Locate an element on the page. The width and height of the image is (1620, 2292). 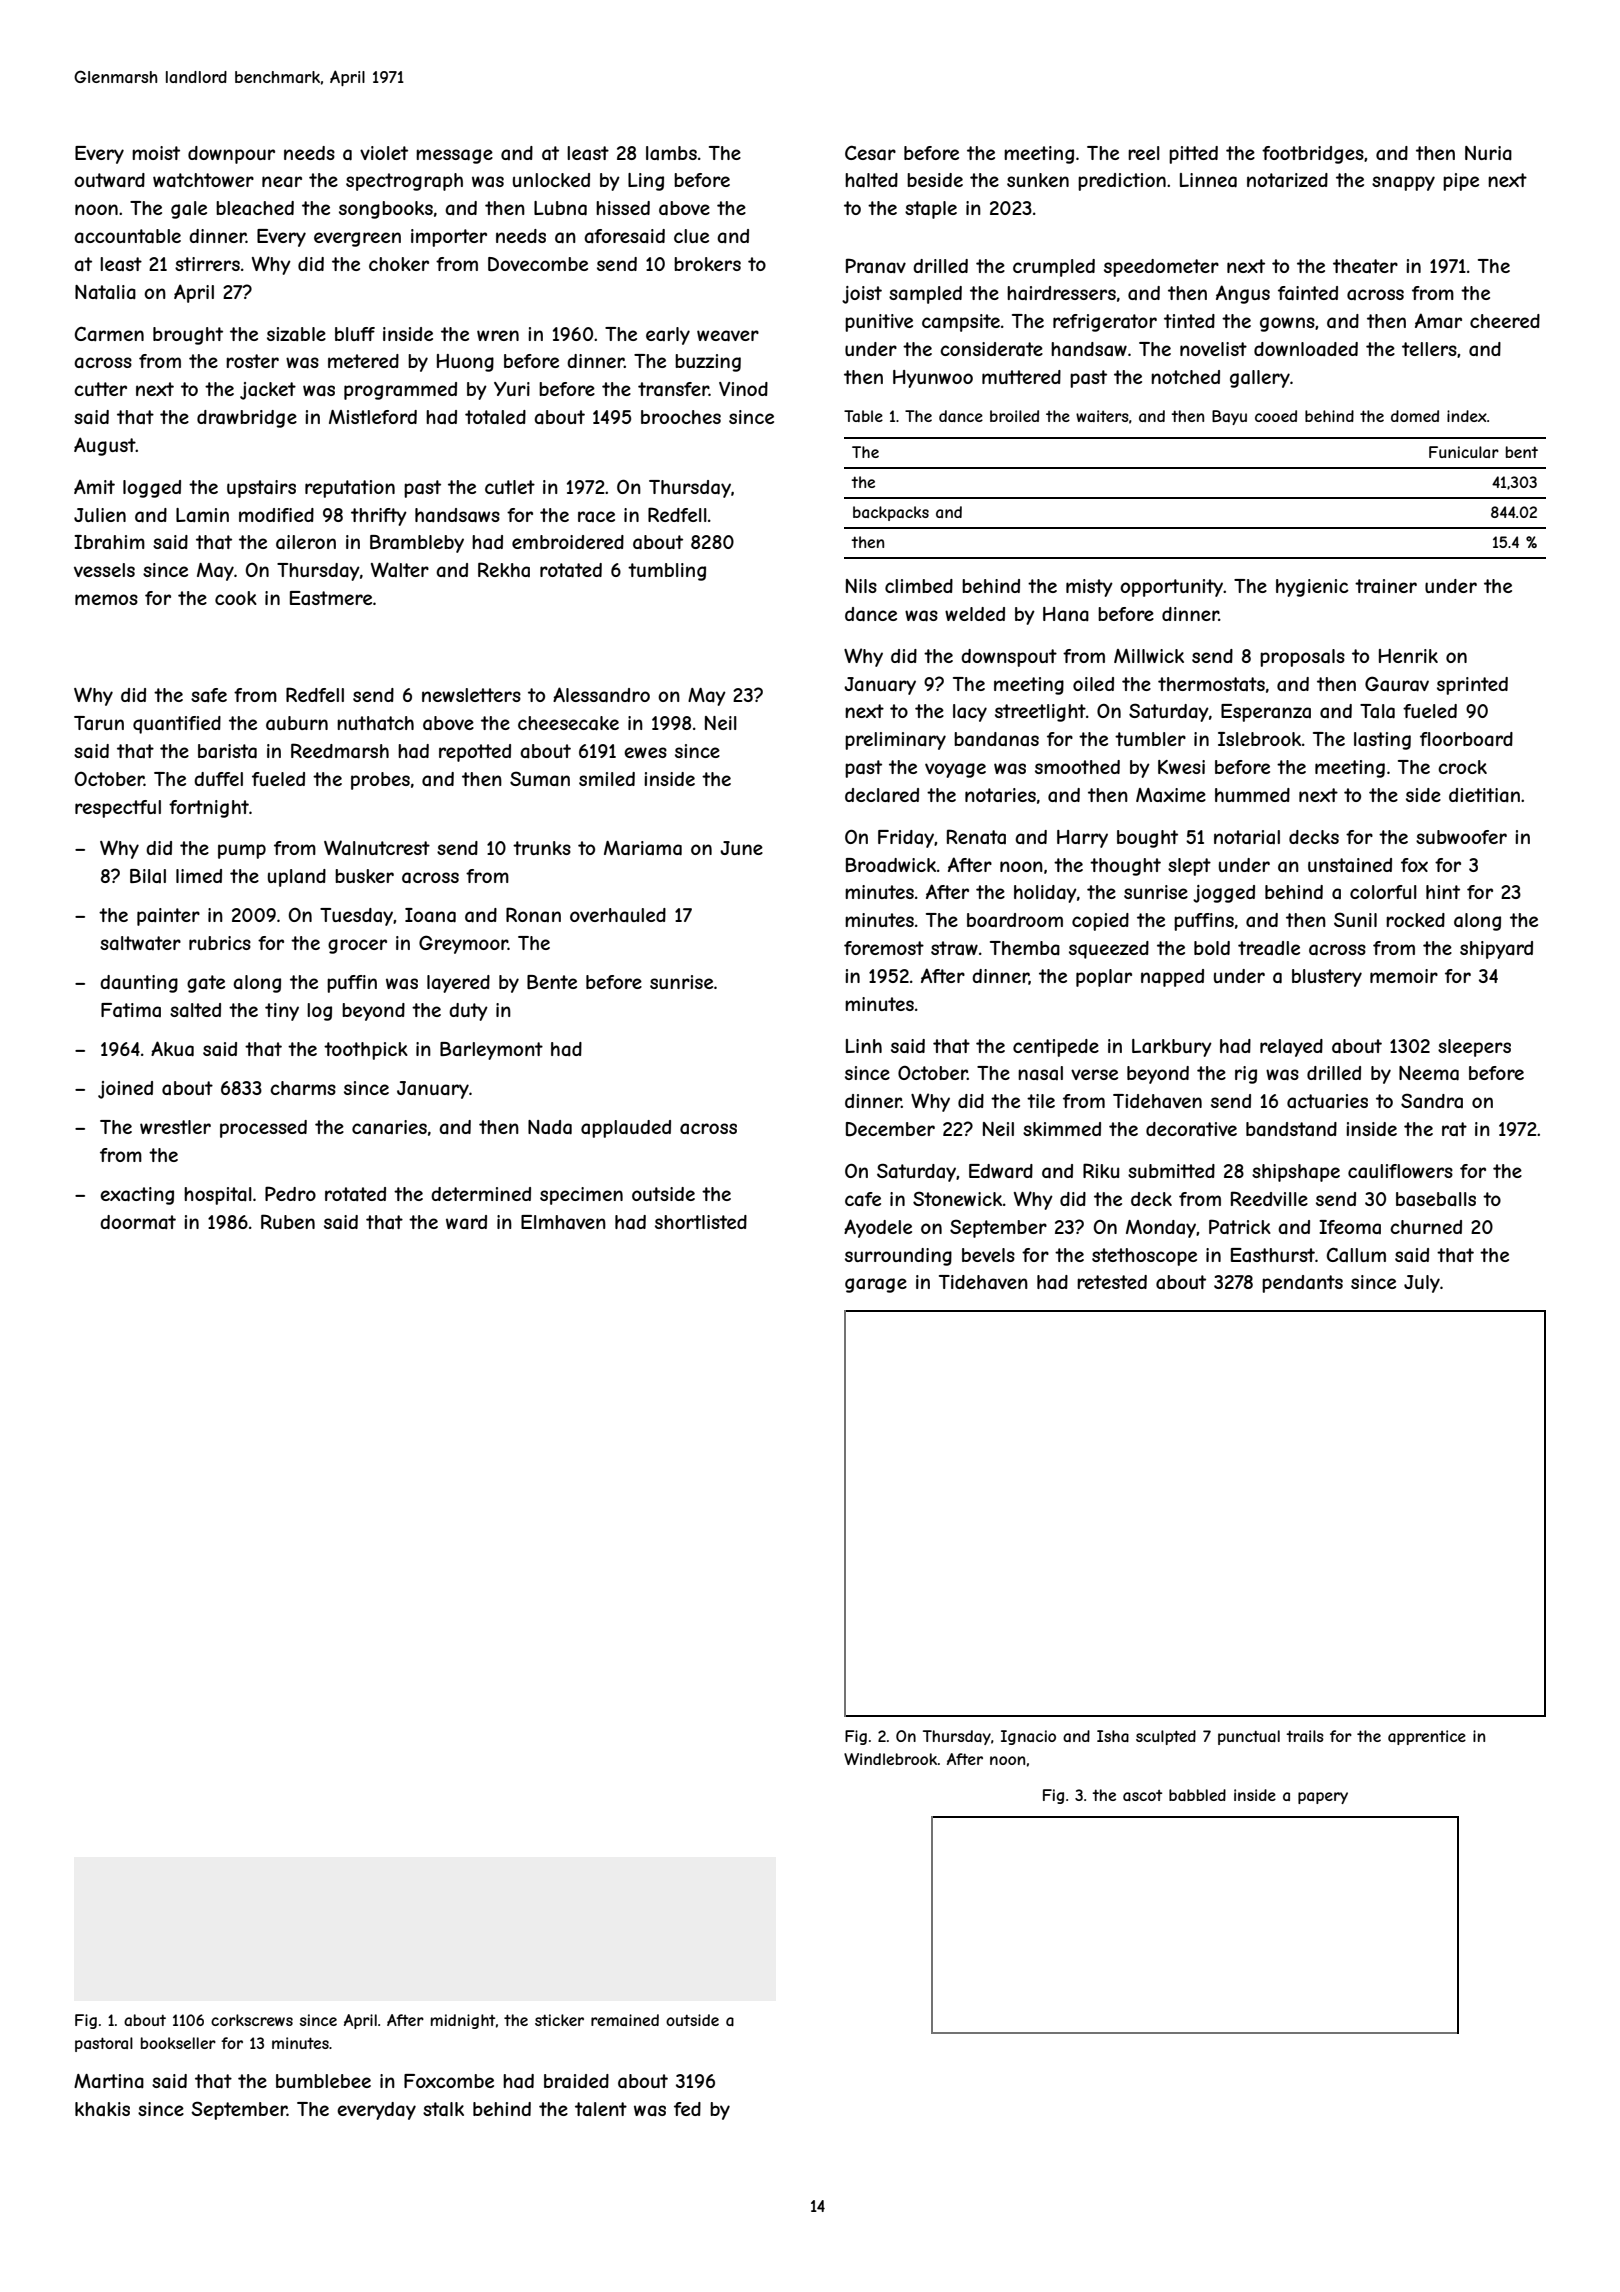
brokers is located at coordinates (707, 264).
